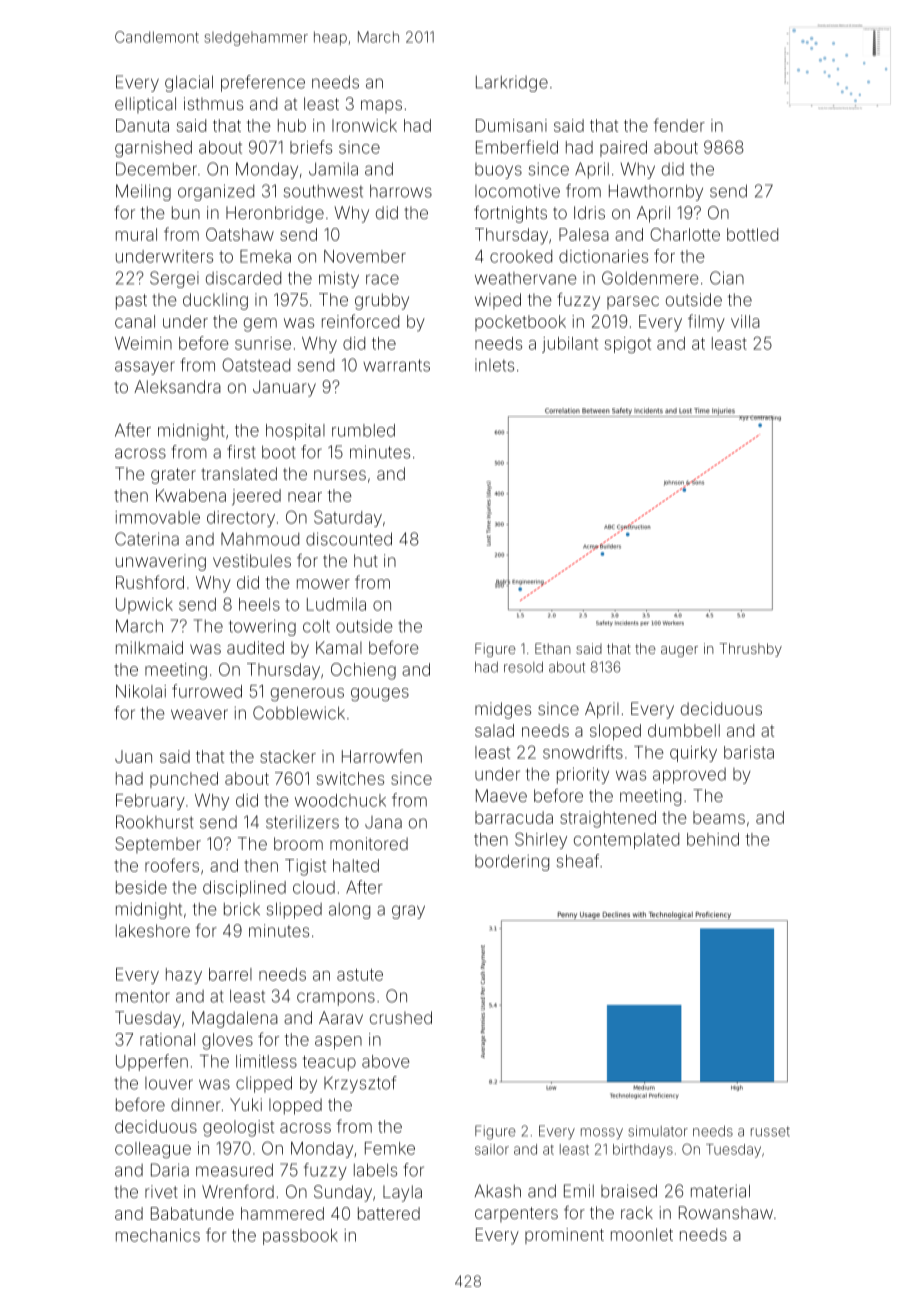 This page has height=1316, width=908. What do you see at coordinates (381, 106) in the page?
I see `maps` at bounding box center [381, 106].
